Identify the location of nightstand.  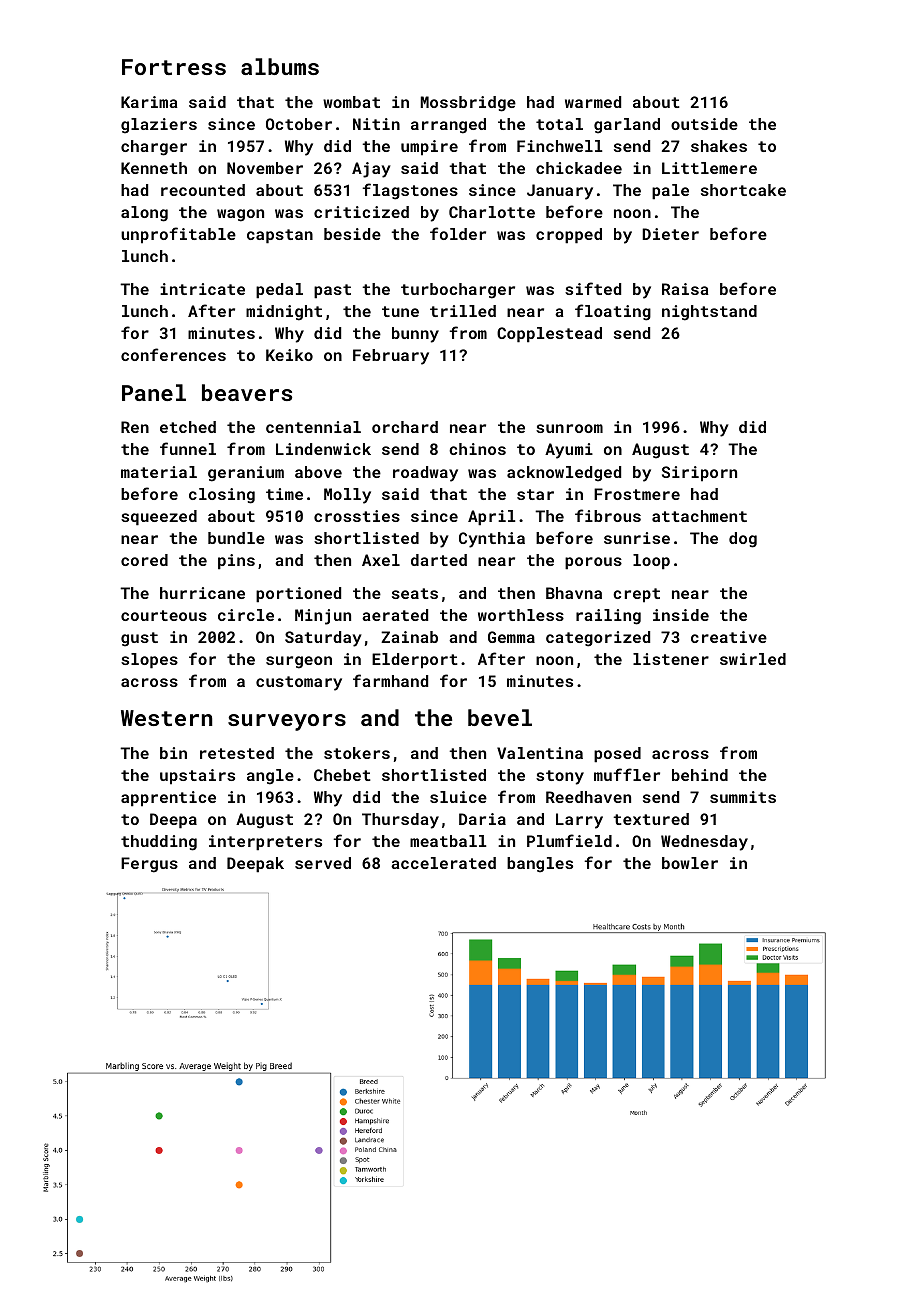
(709, 313).
